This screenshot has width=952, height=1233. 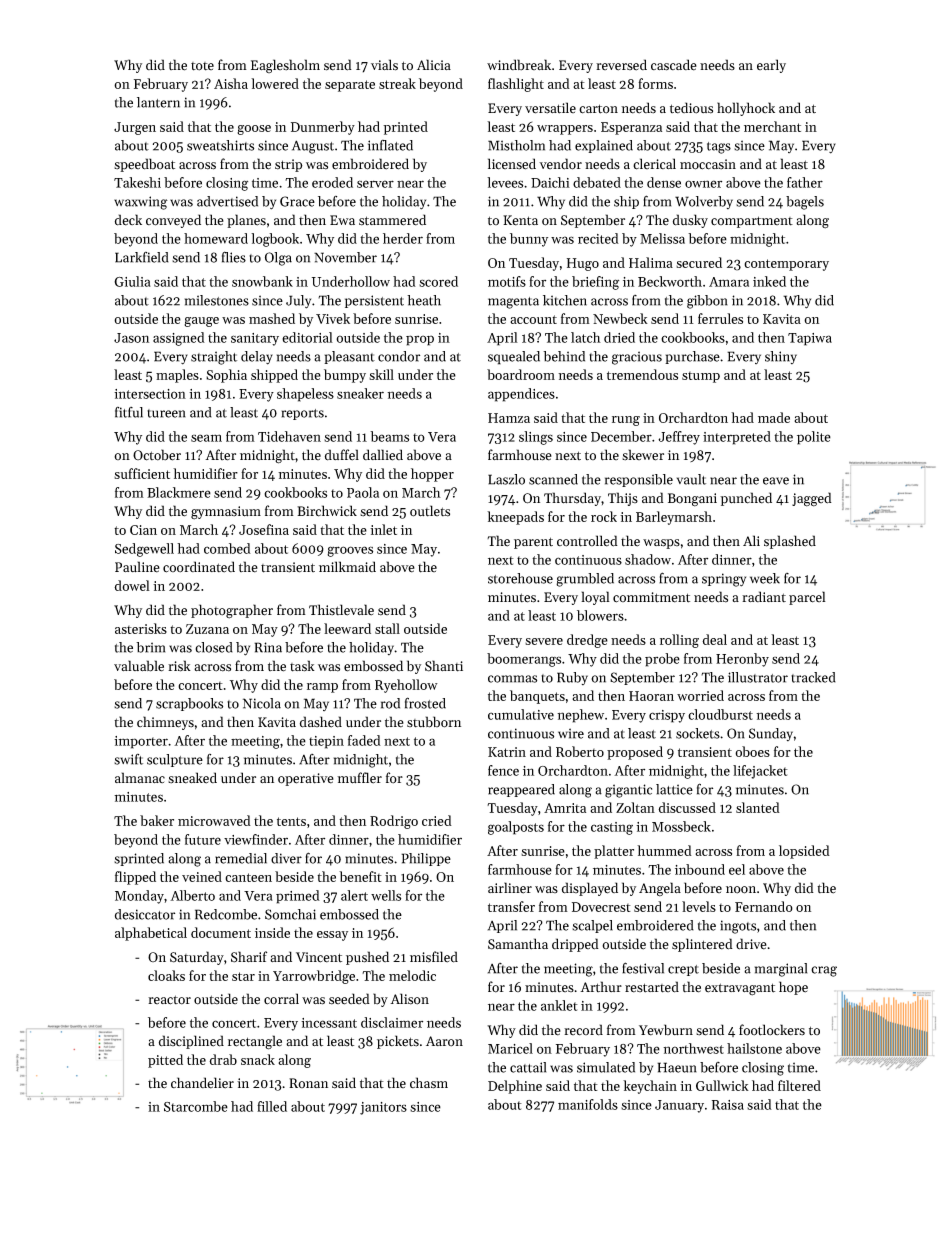 What do you see at coordinates (268, 647) in the screenshot?
I see `Rina` at bounding box center [268, 647].
